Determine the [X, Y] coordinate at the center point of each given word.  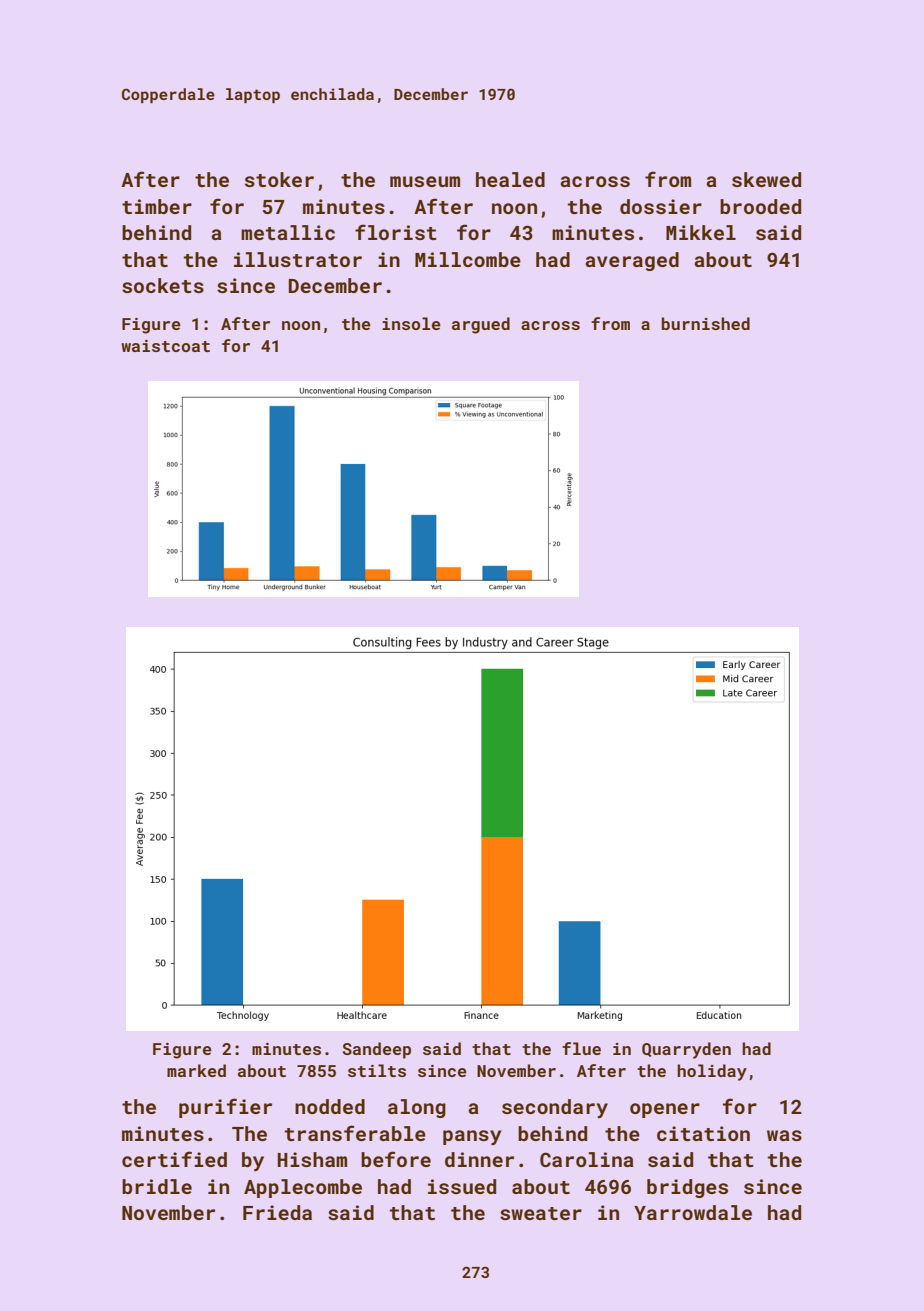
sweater [541, 1213]
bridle [157, 1186]
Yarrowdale [693, 1212]
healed [510, 179]
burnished [705, 323]
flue [581, 1048]
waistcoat [165, 346]
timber [157, 206]
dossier [661, 206]
